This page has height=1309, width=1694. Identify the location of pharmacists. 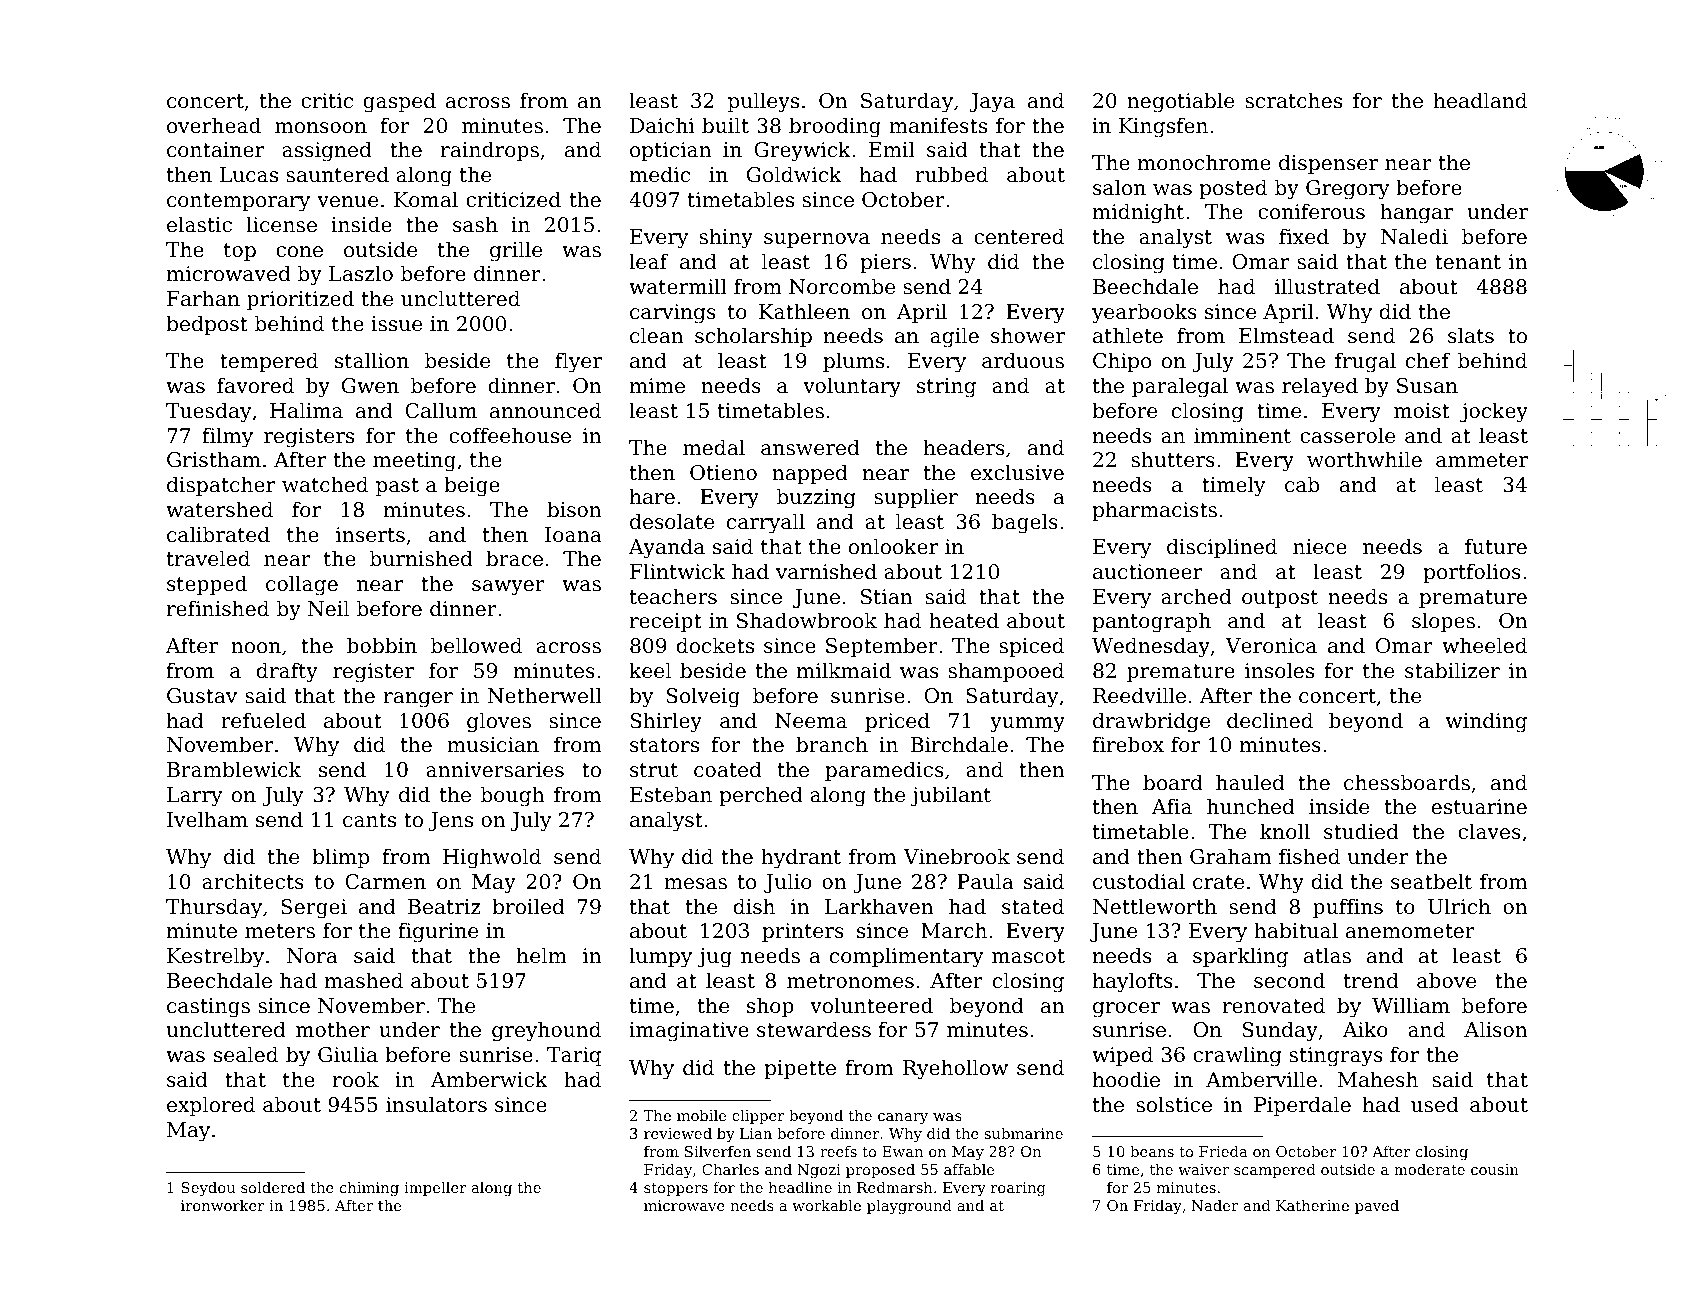
(1154, 511).
